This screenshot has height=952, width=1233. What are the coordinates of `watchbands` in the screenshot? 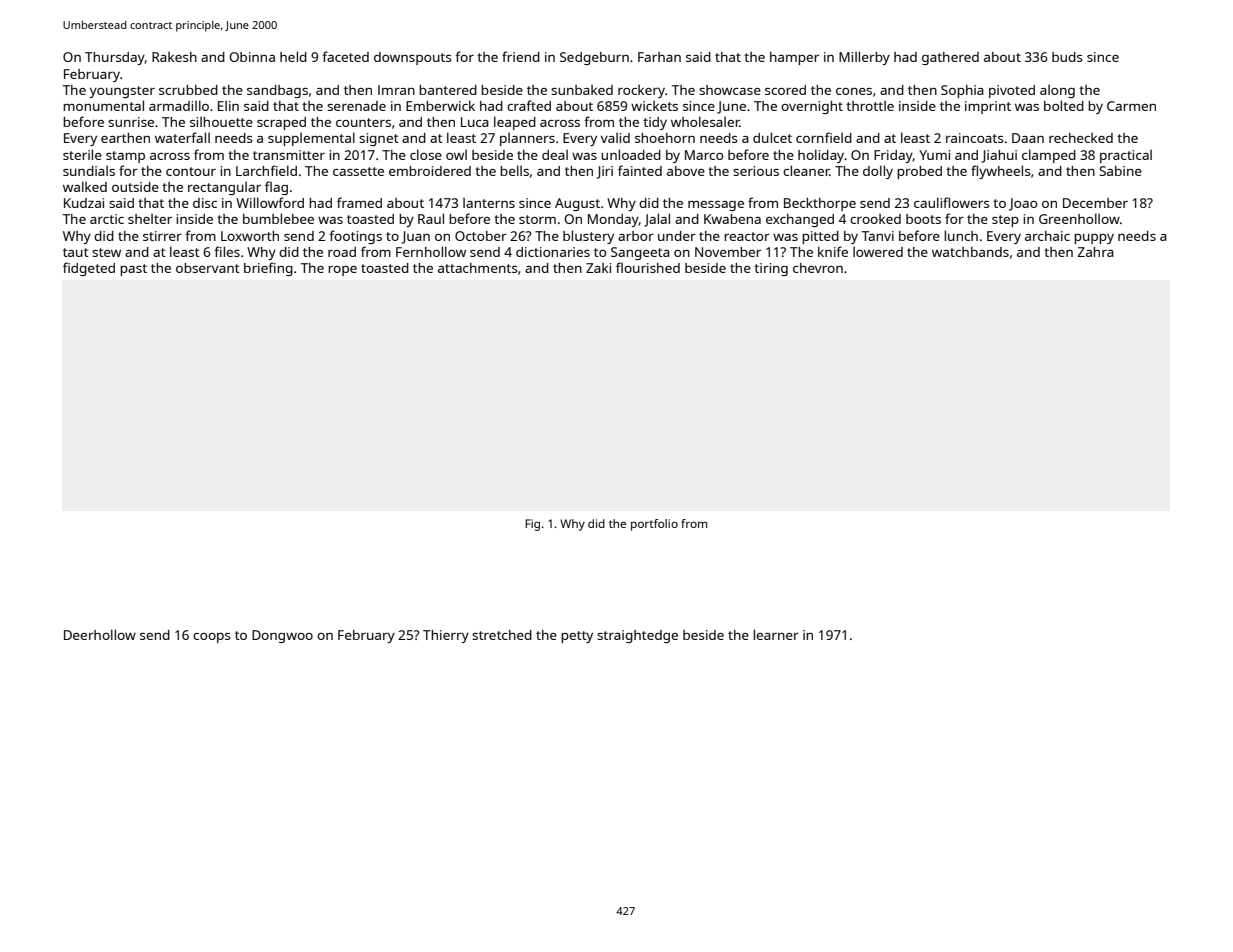 It's located at (970, 252).
